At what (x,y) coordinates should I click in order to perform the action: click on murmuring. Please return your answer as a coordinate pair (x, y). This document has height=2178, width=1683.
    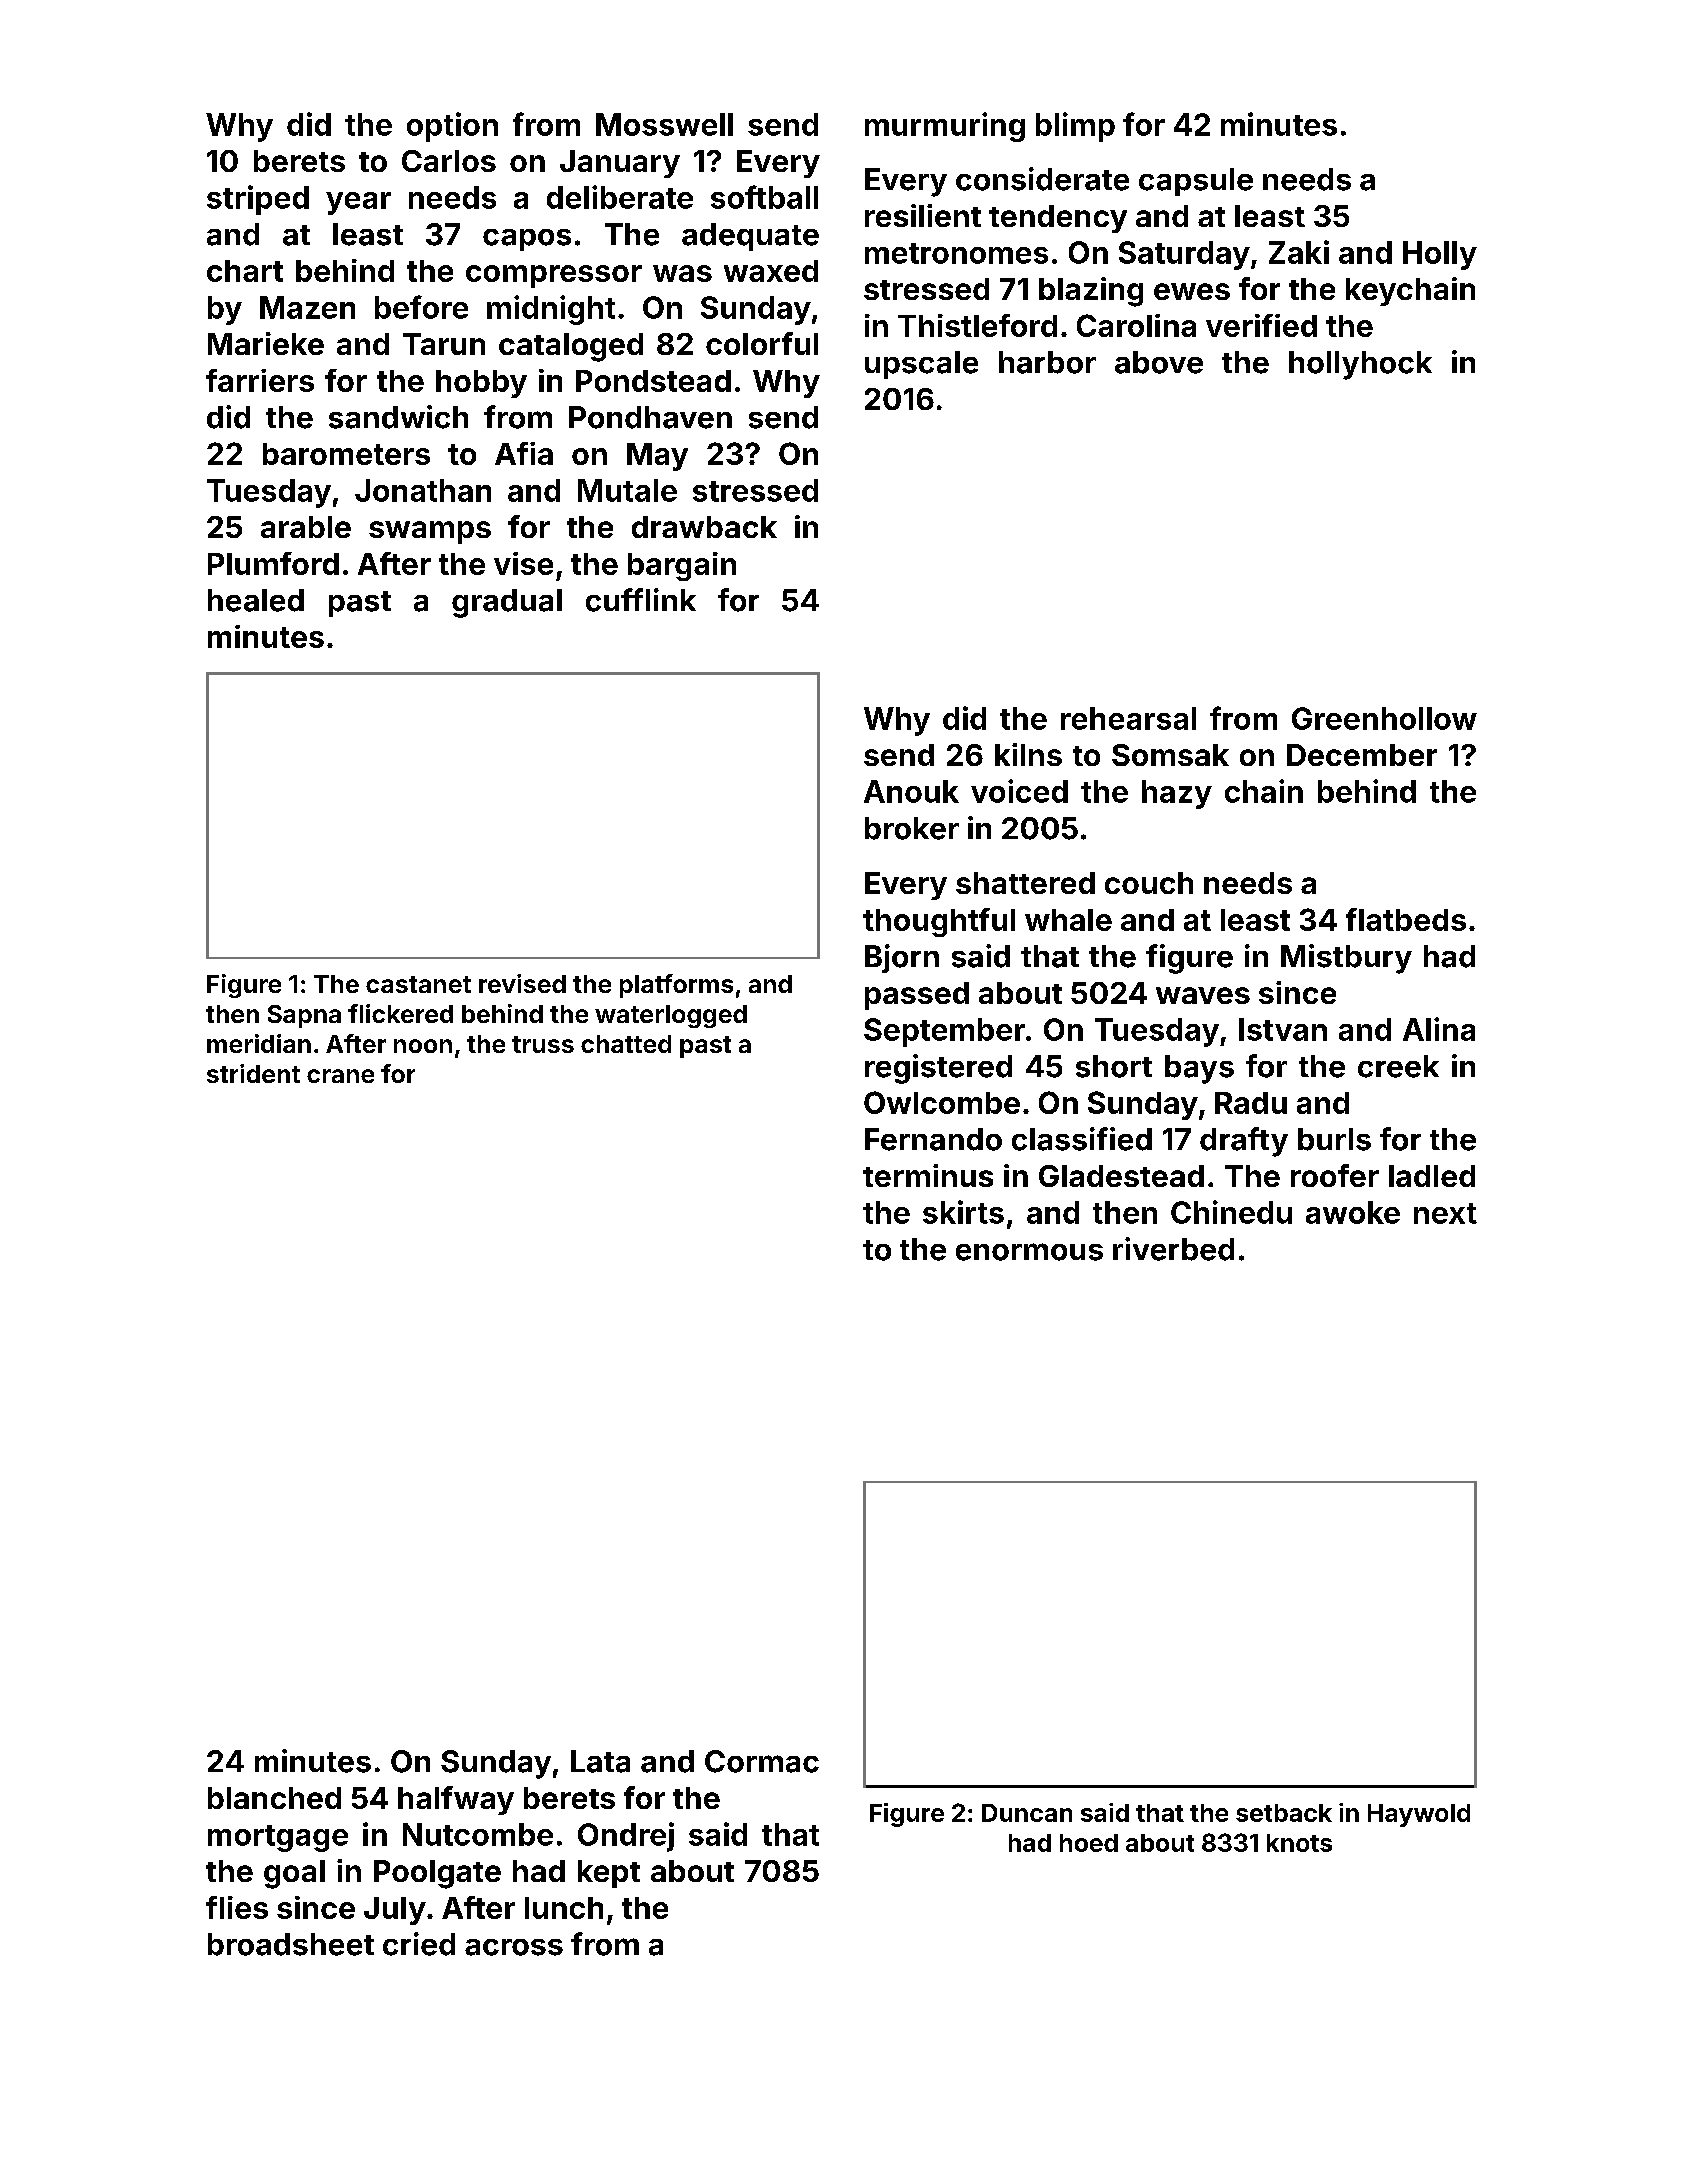
    Looking at the image, I should click on (945, 127).
